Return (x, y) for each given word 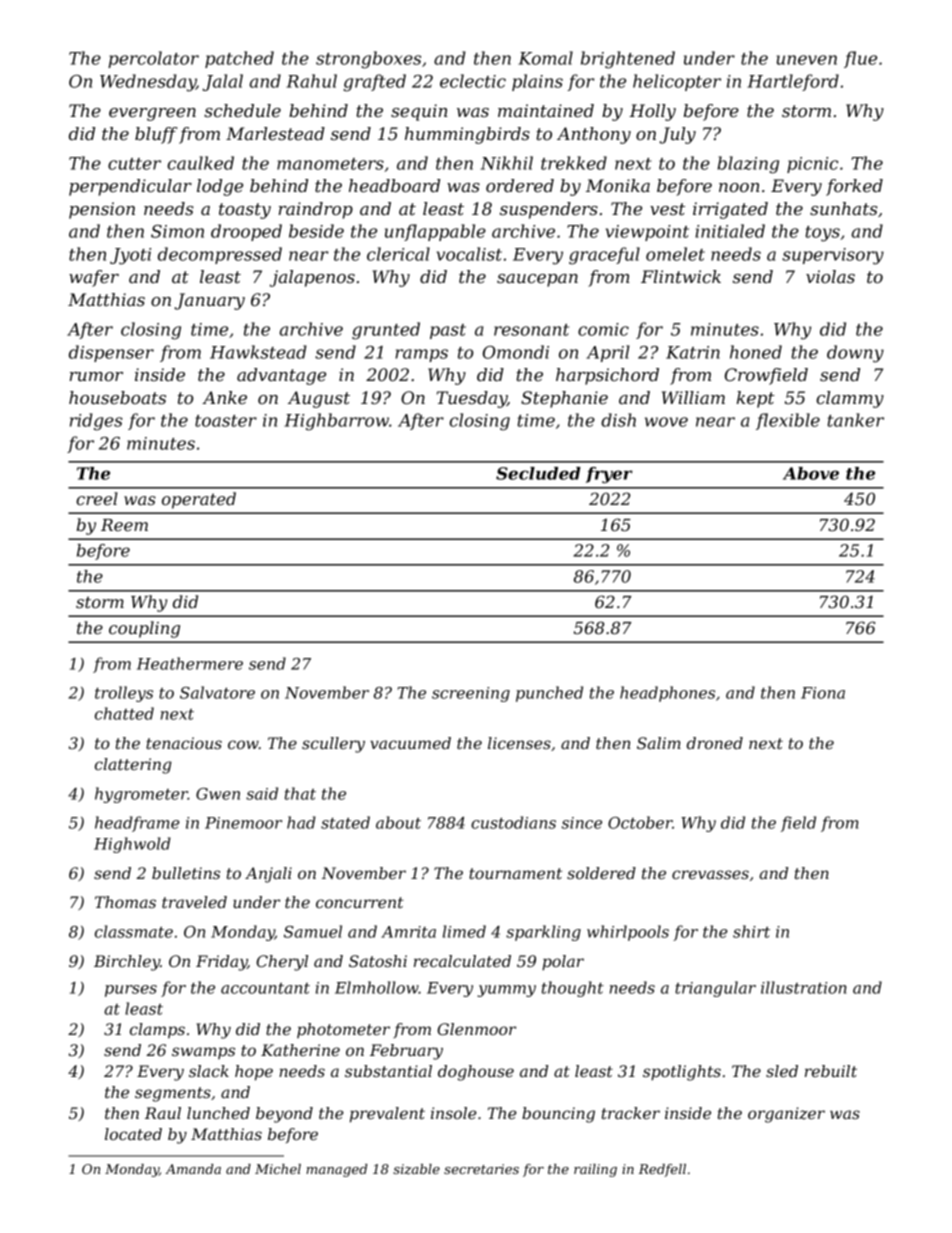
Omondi (516, 352)
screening (471, 694)
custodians (513, 822)
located (133, 1134)
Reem (124, 525)
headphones (667, 694)
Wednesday (148, 83)
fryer (609, 475)
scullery (333, 745)
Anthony (594, 135)
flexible (788, 421)
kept (756, 399)
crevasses (710, 874)
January (209, 301)
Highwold (132, 845)
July (677, 135)
